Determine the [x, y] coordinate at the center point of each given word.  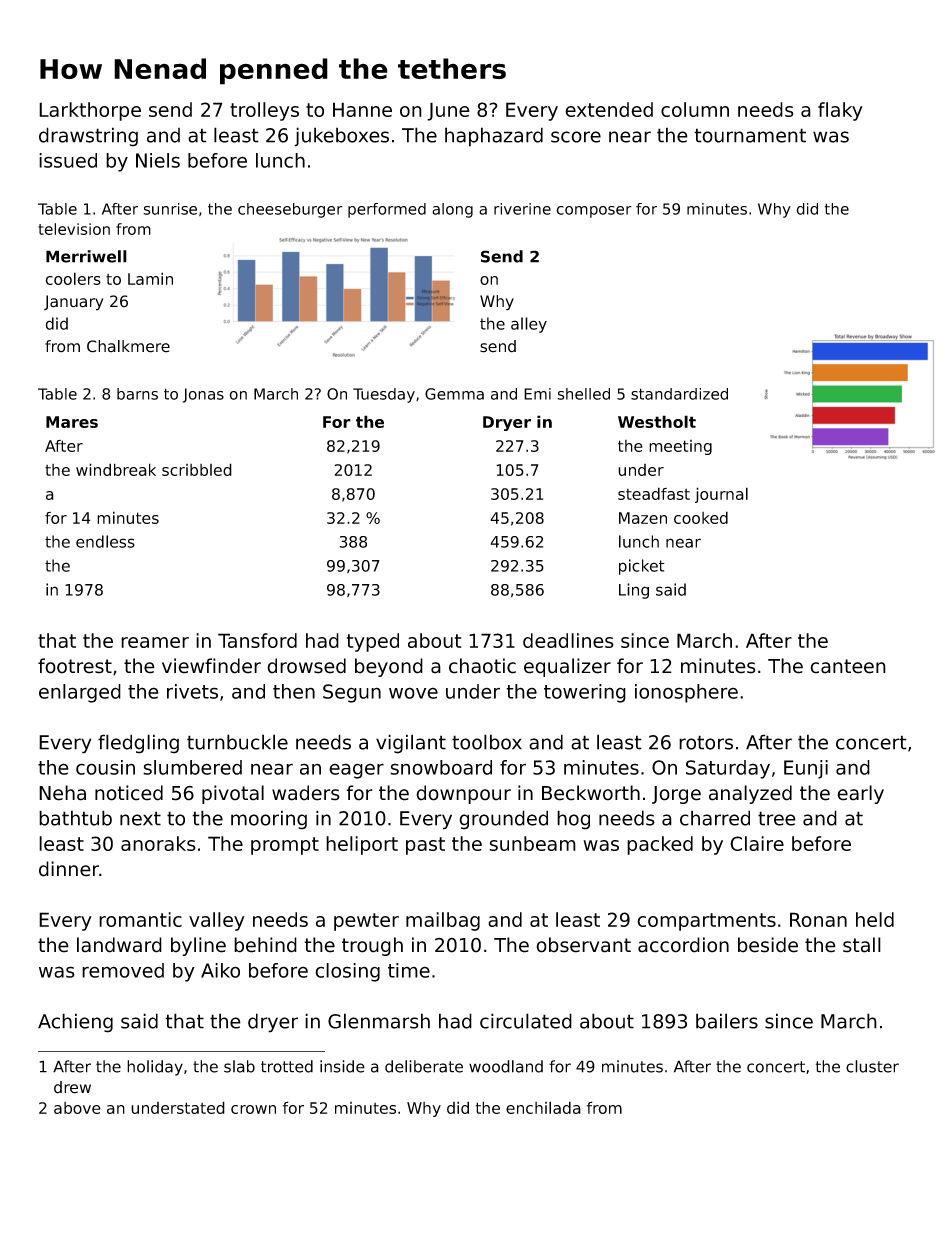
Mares [72, 422]
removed [123, 970]
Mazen [643, 518]
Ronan [818, 919]
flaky [840, 111]
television [74, 229]
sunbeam [532, 843]
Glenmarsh [379, 1021]
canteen [848, 666]
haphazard [494, 137]
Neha [62, 793]
